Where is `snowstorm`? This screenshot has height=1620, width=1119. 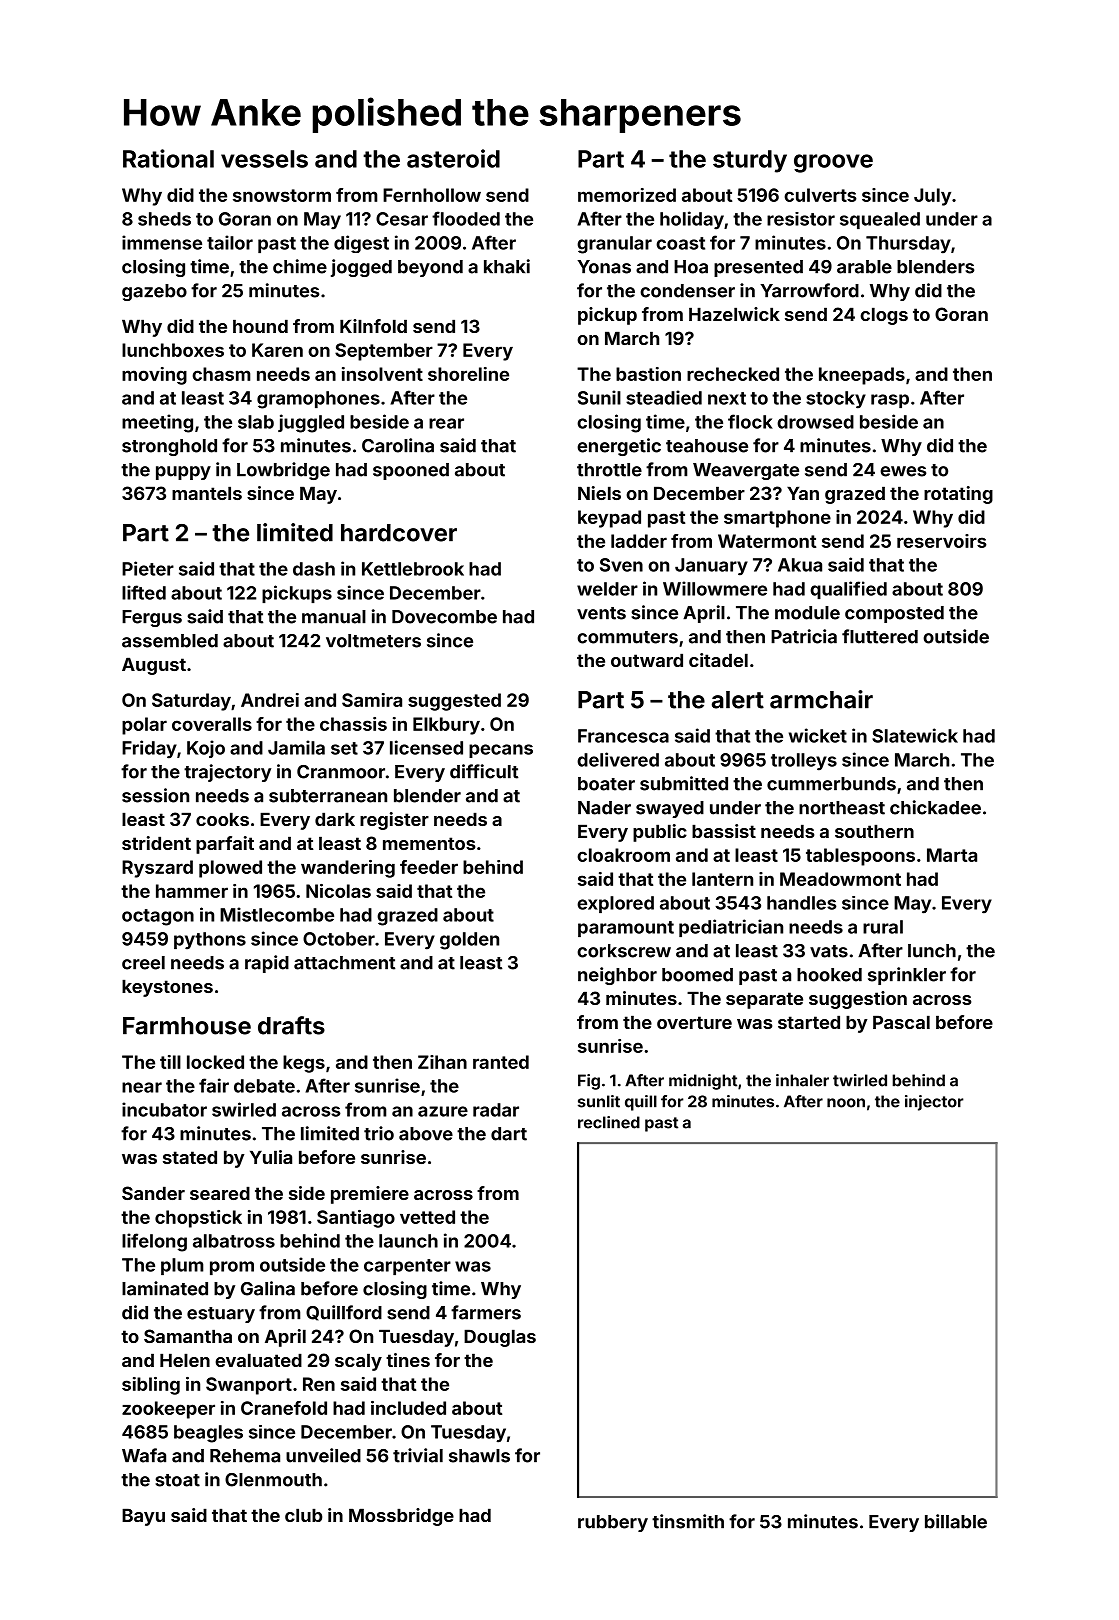 snowstorm is located at coordinates (282, 195).
